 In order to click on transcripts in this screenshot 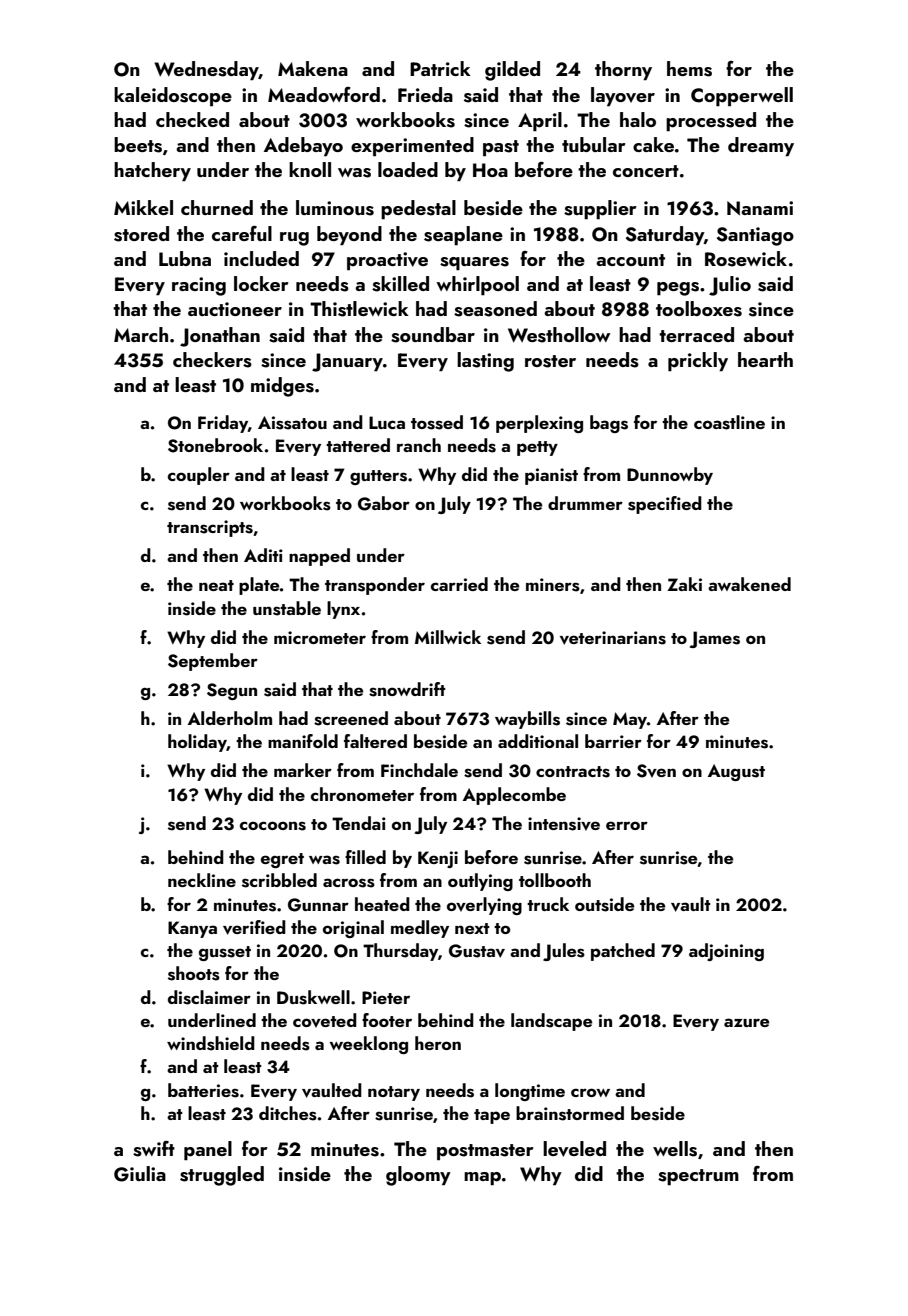, I will do `click(210, 528)`.
